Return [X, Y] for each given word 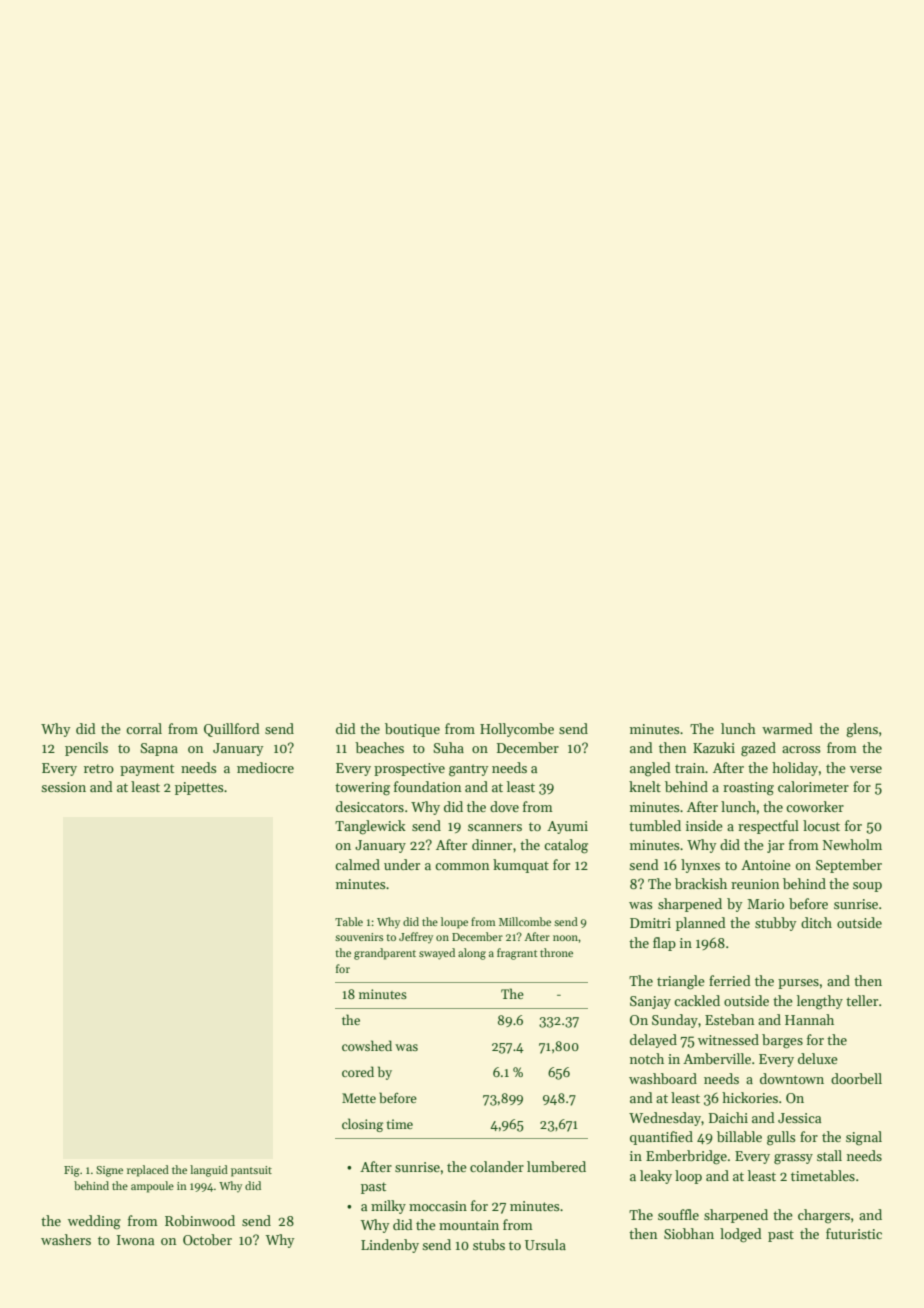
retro [99, 768]
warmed [787, 728]
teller [862, 1000]
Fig [72, 1171]
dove [504, 806]
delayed [653, 1041]
